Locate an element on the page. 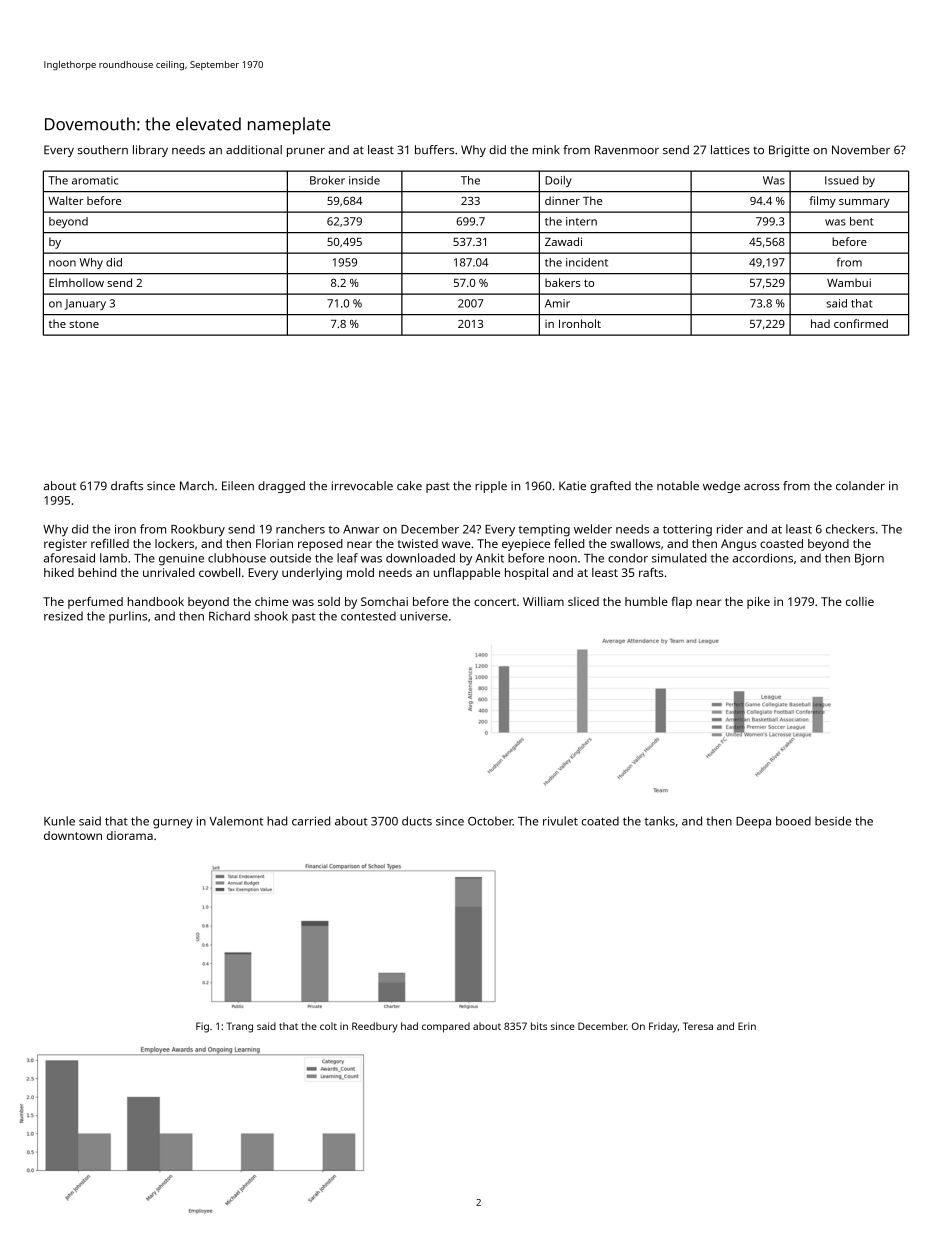  booed is located at coordinates (793, 821).
